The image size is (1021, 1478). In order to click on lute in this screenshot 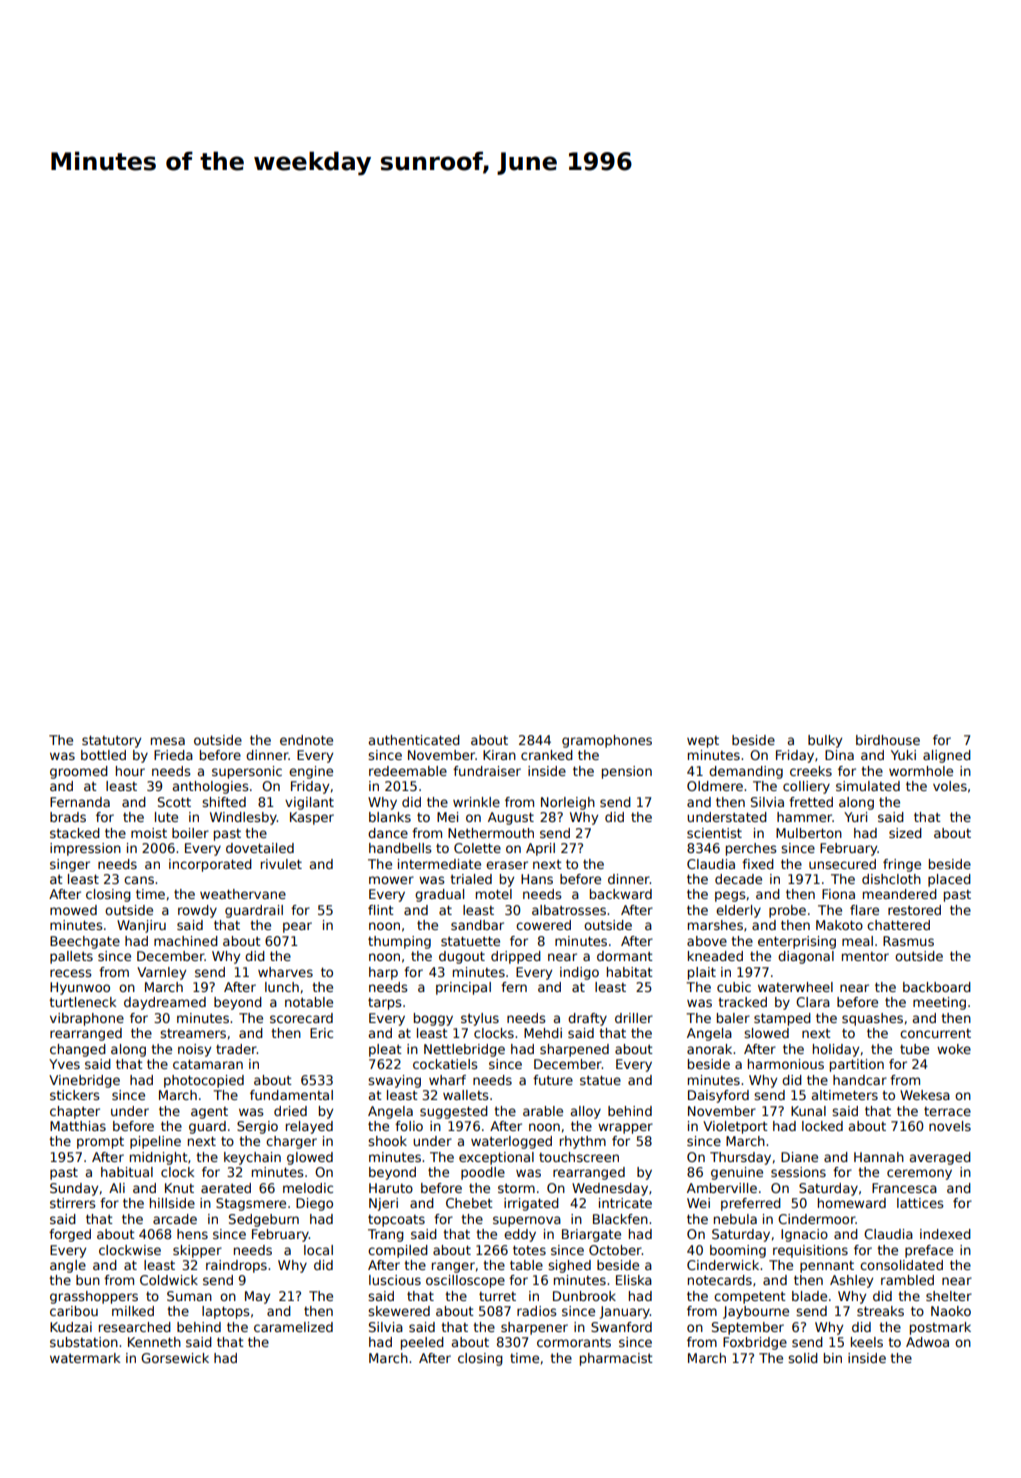, I will do `click(166, 817)`.
